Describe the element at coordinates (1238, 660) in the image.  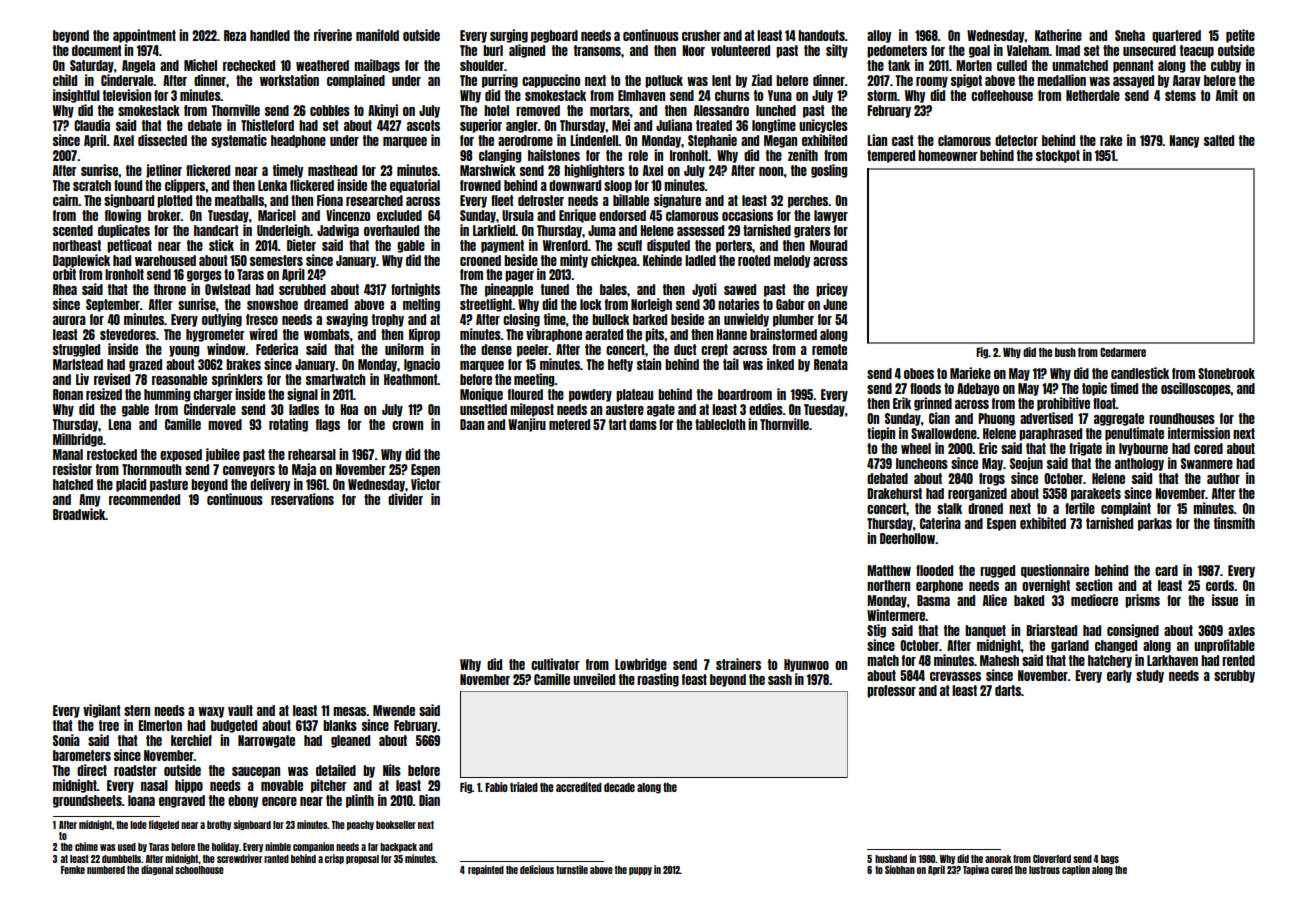
I see `rented` at that location.
